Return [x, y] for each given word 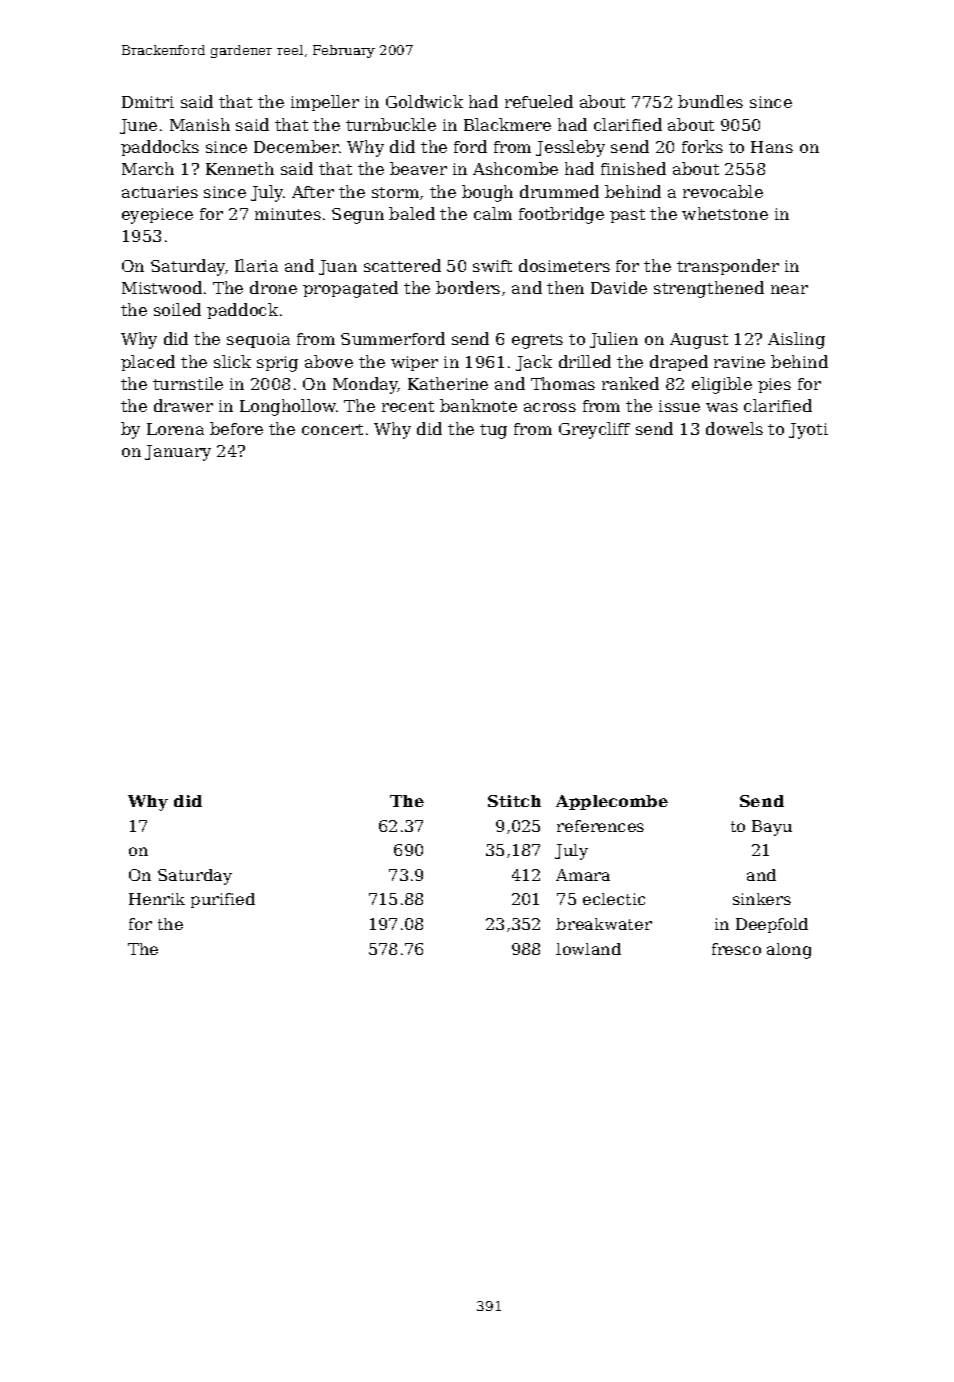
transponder [728, 267]
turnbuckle [391, 124]
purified [223, 900]
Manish [200, 124]
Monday [365, 385]
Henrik [157, 899]
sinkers [762, 899]
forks [702, 146]
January [178, 453]
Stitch [514, 801]
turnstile [188, 383]
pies [774, 385]
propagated [350, 289]
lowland [588, 949]
